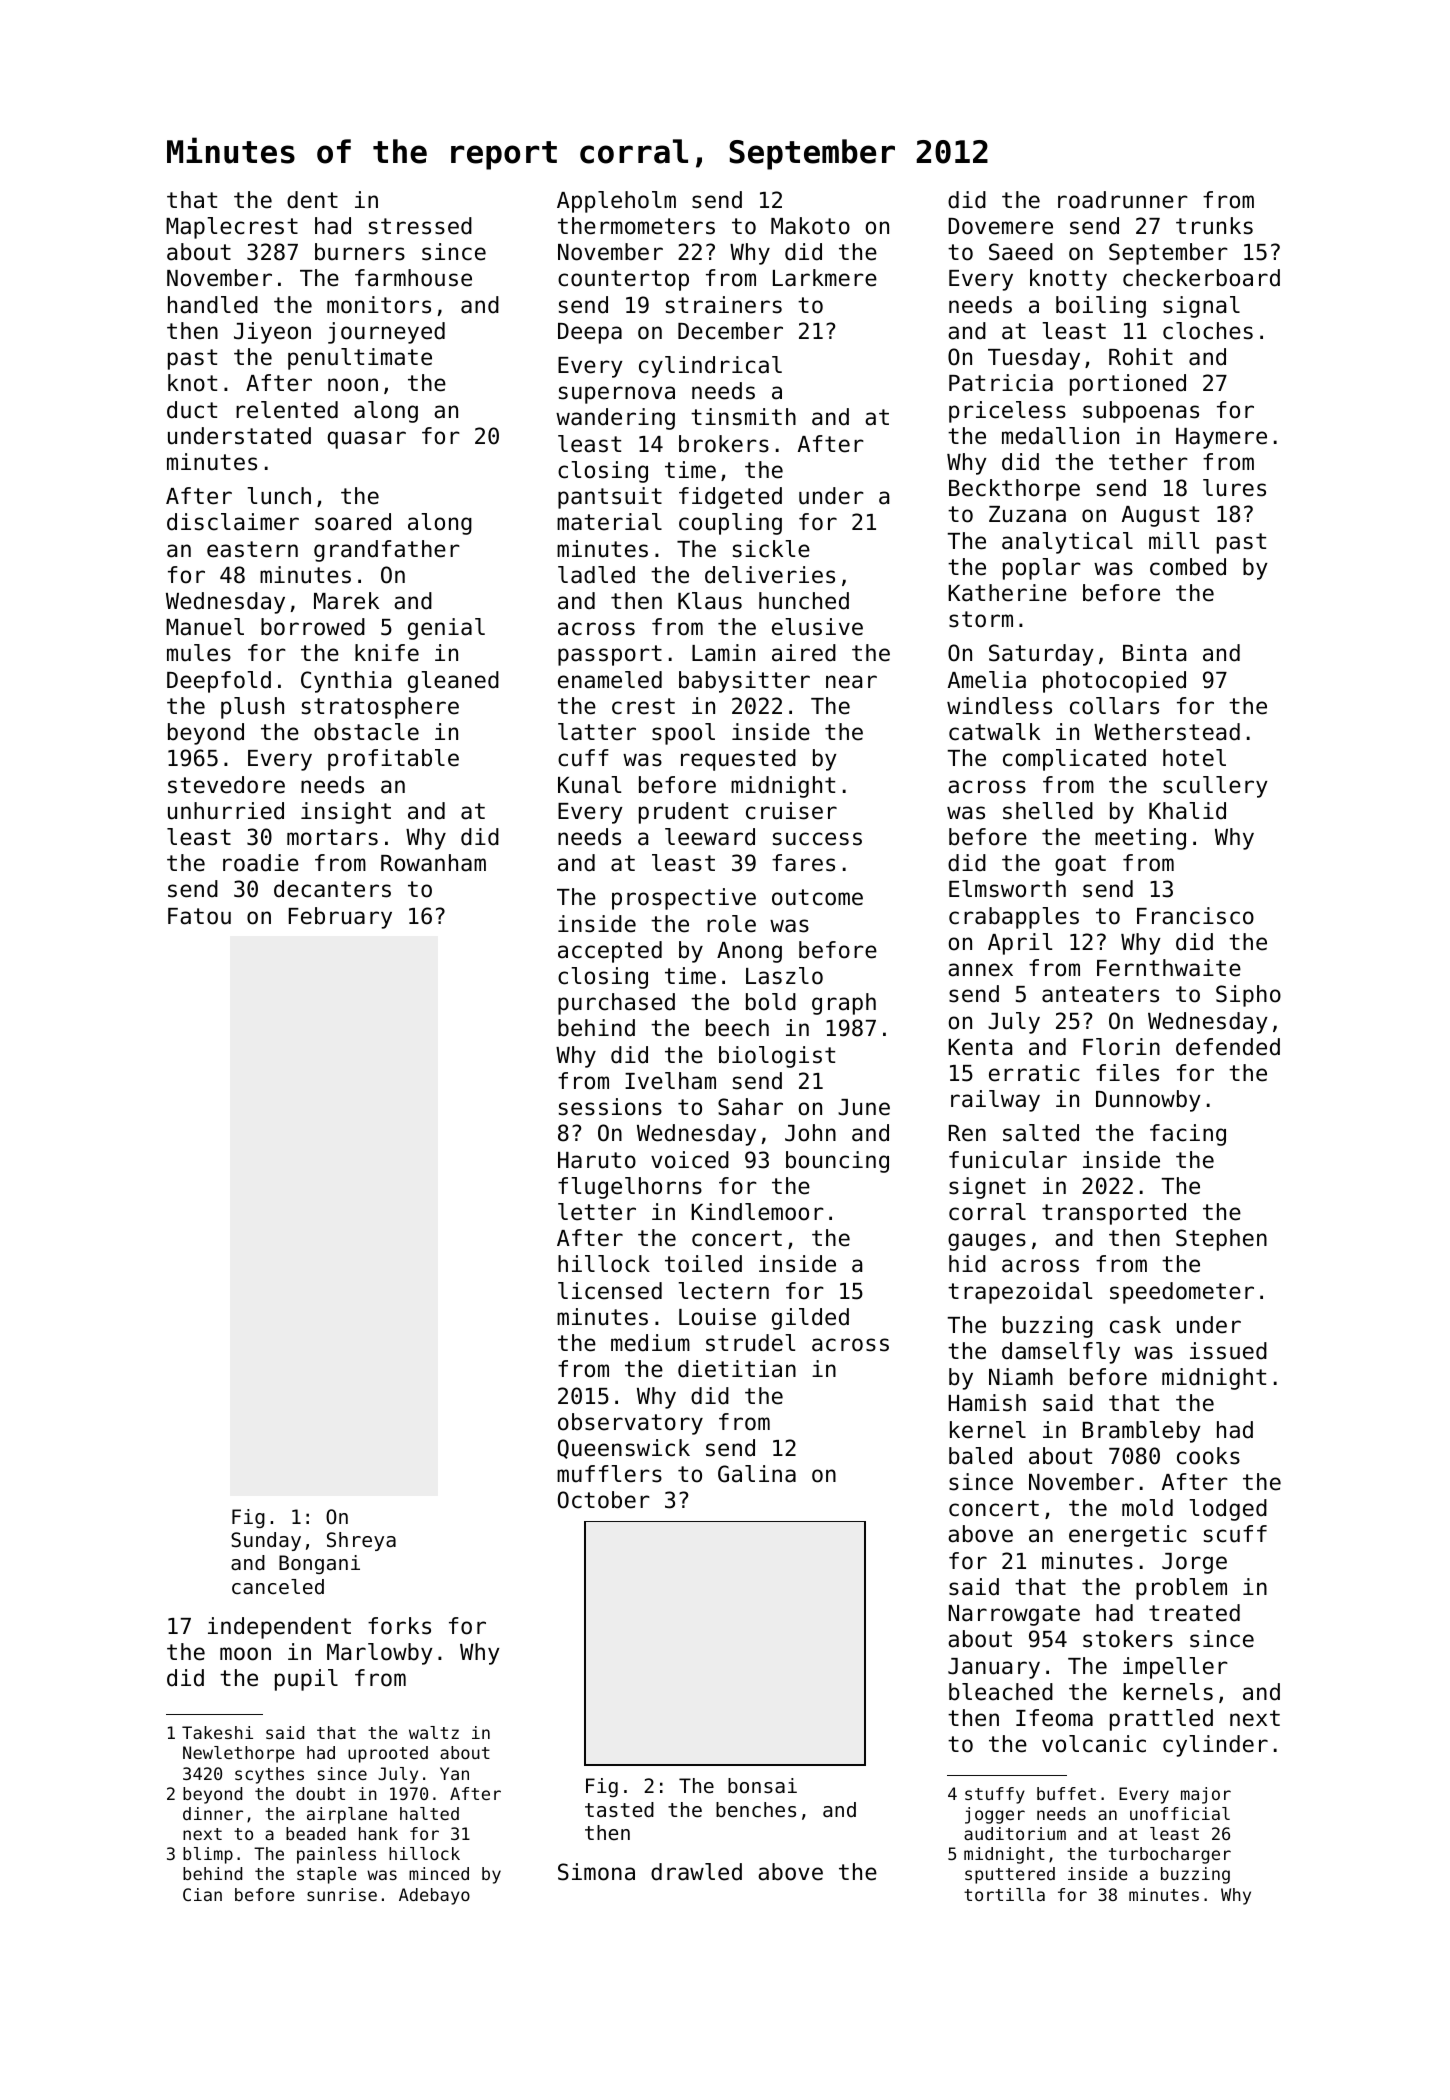 The height and width of the page is (2100, 1450). Describe the element at coordinates (804, 601) in the page. I see `hunched` at that location.
